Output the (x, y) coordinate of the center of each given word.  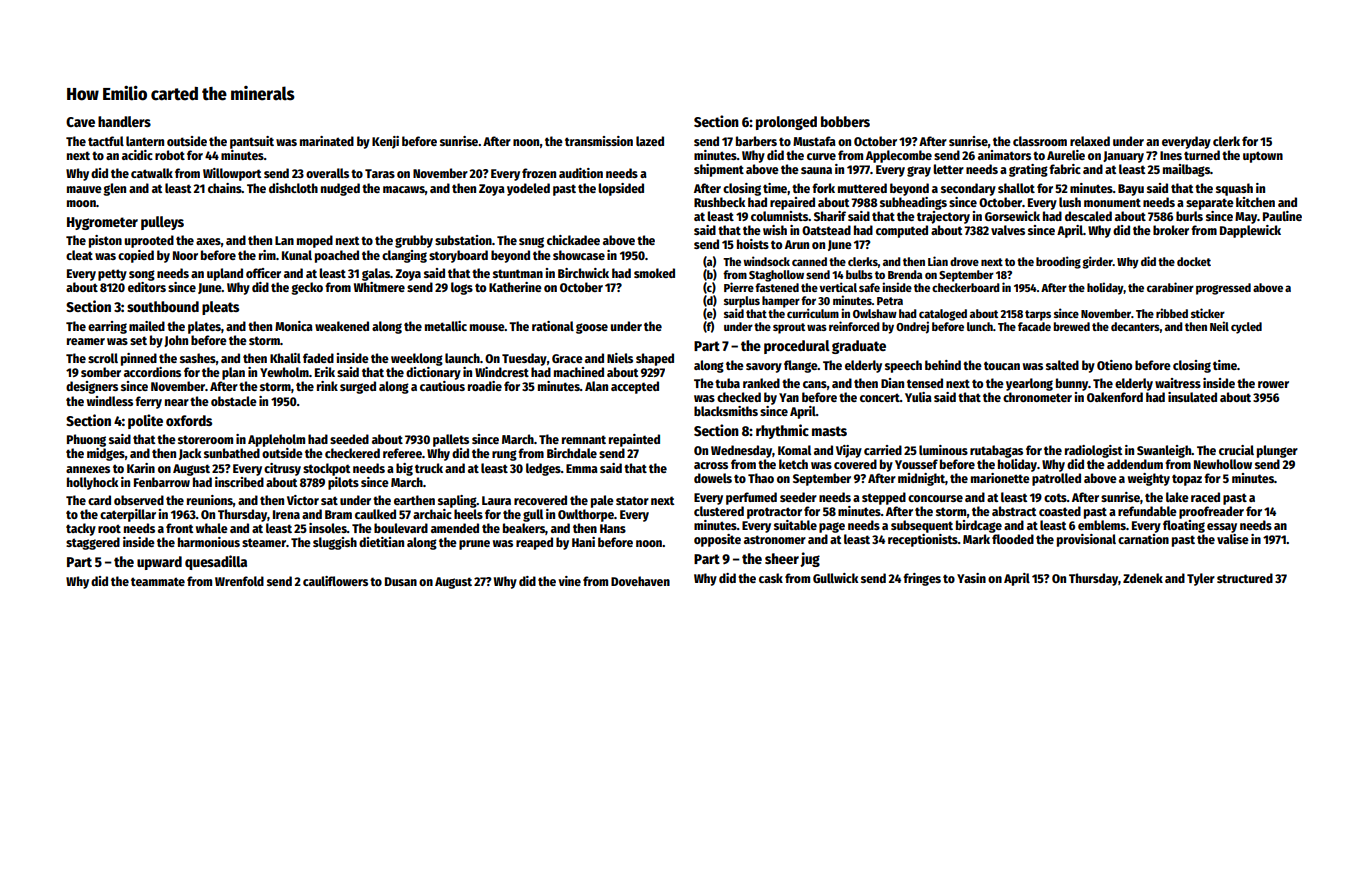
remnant (584, 439)
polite (145, 421)
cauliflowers (335, 581)
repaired (792, 203)
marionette (1000, 478)
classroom (1040, 141)
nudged (340, 189)
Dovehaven (640, 581)
